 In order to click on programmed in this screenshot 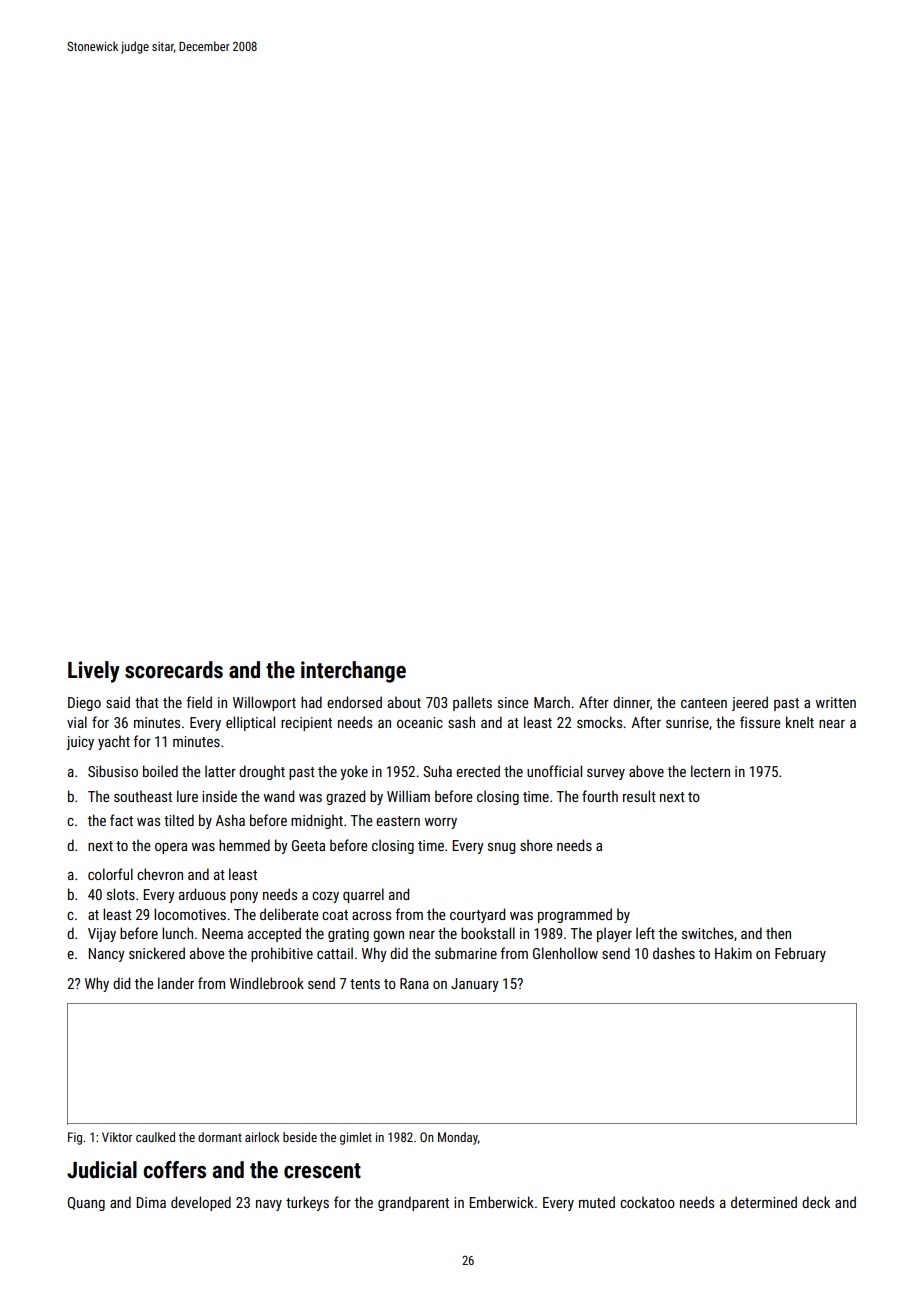, I will do `click(575, 915)`.
